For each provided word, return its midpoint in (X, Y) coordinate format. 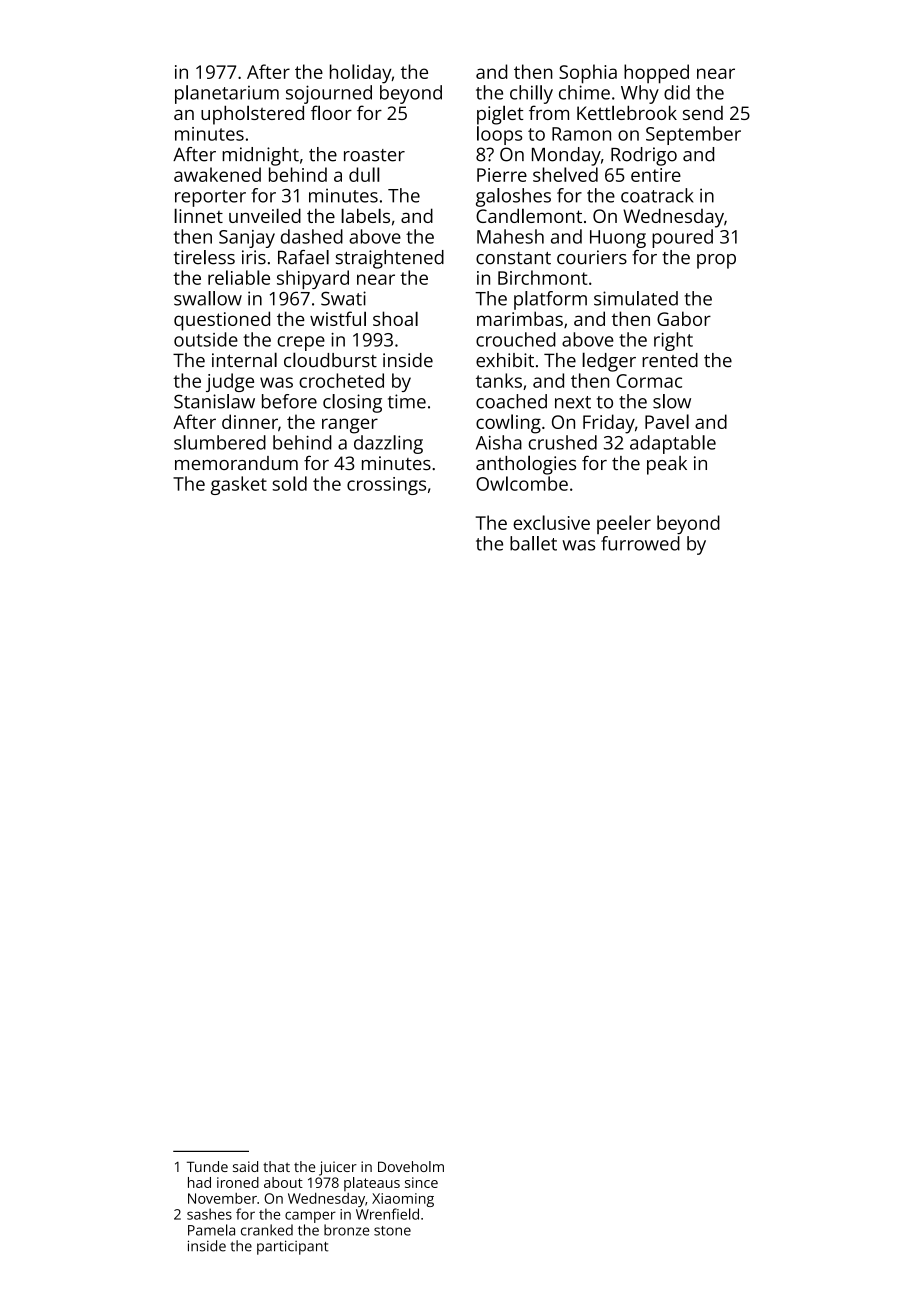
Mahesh (510, 236)
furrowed (640, 543)
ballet (533, 543)
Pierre (502, 175)
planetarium (227, 94)
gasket (239, 485)
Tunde (207, 1166)
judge (230, 382)
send (703, 113)
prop (716, 261)
